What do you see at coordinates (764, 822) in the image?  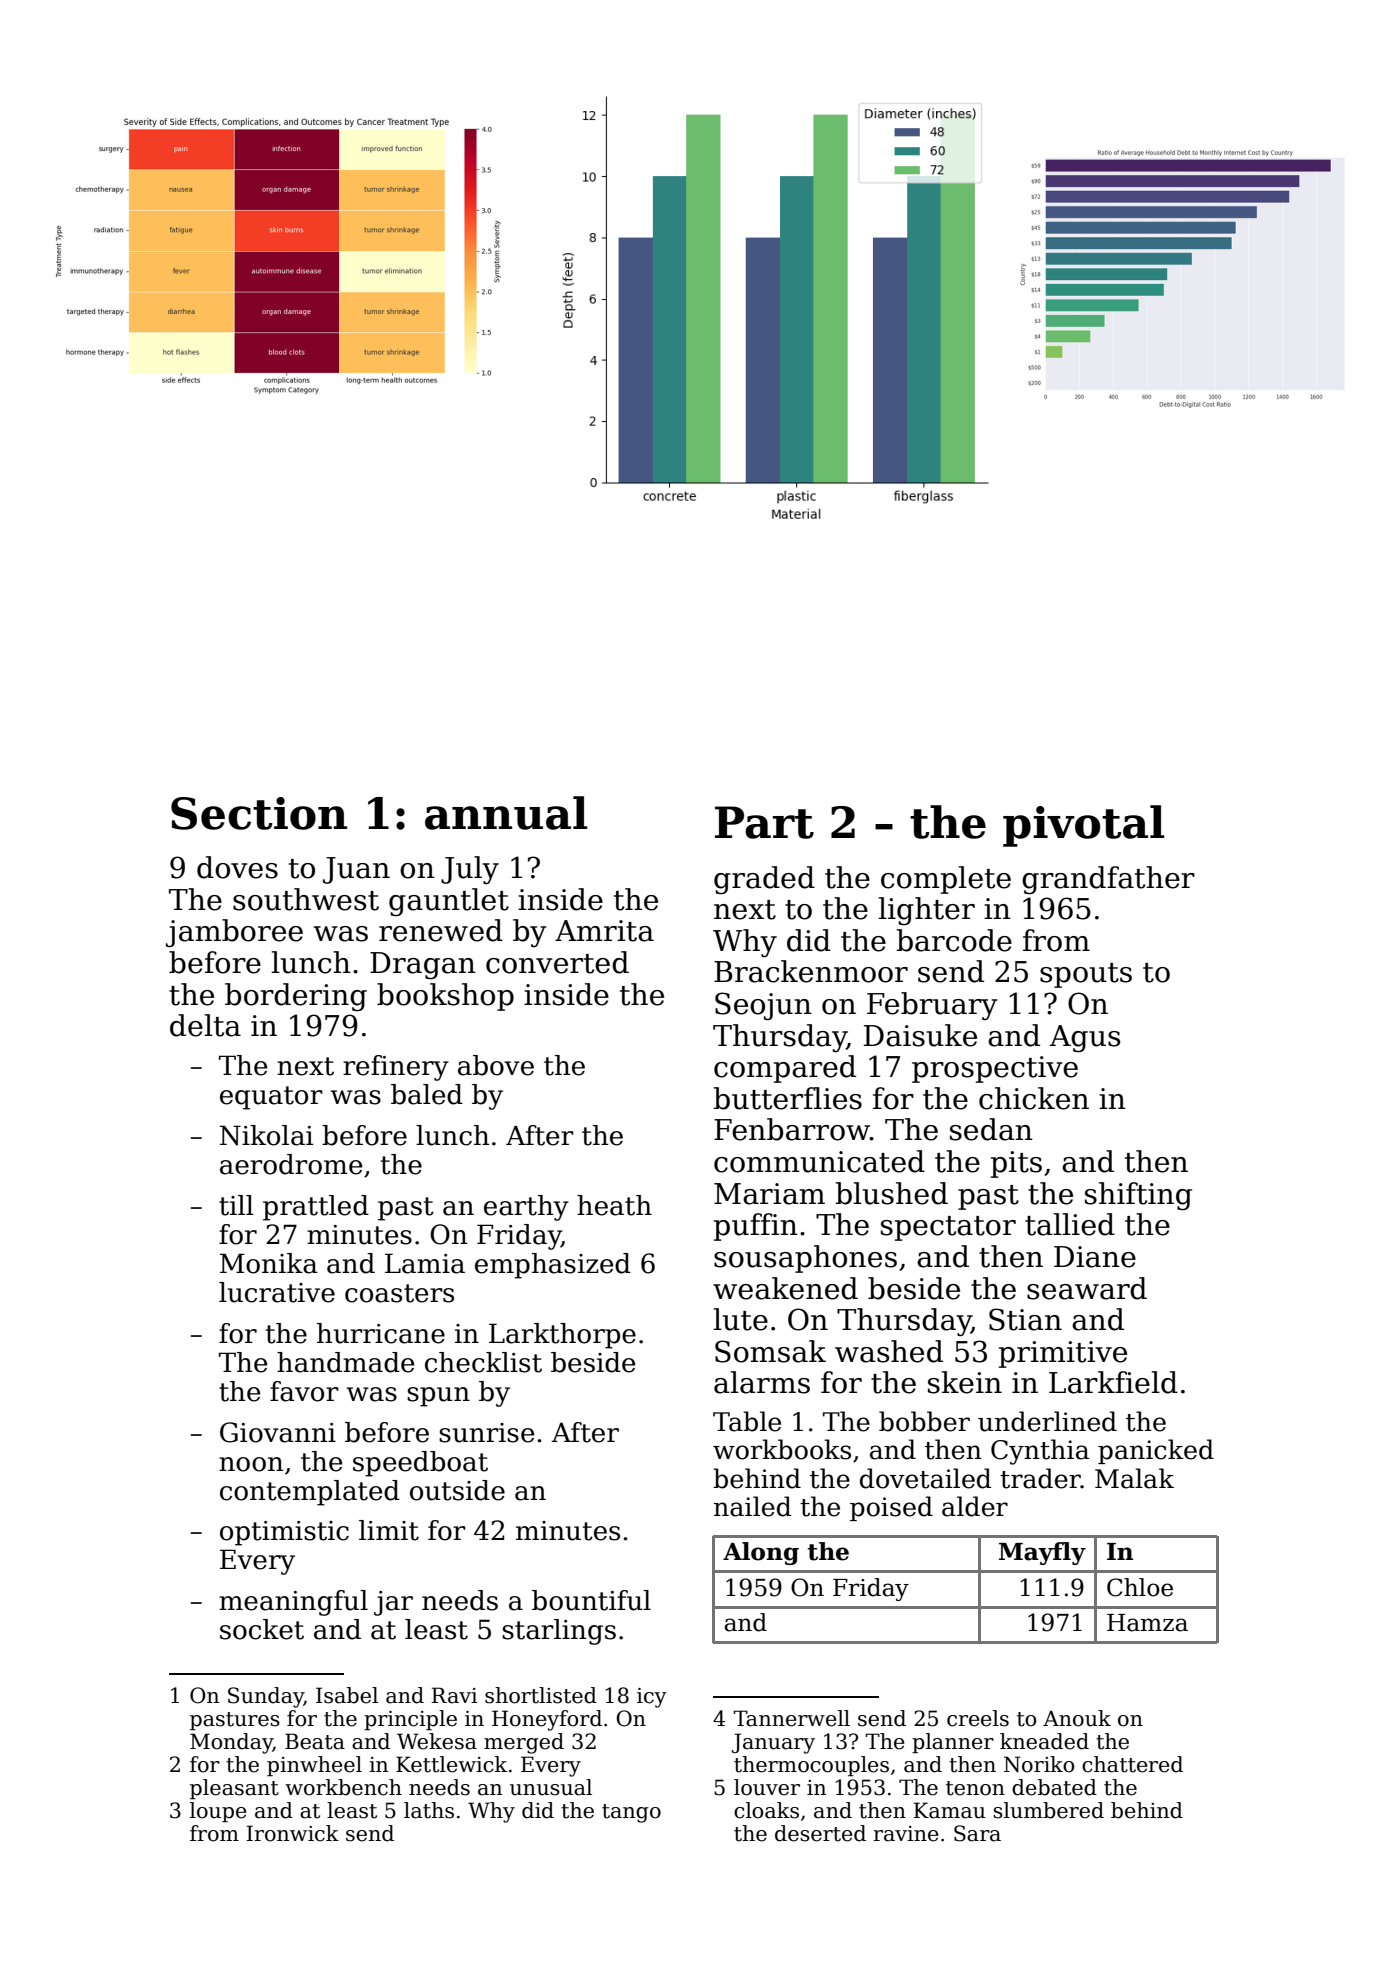 I see `Part` at bounding box center [764, 822].
